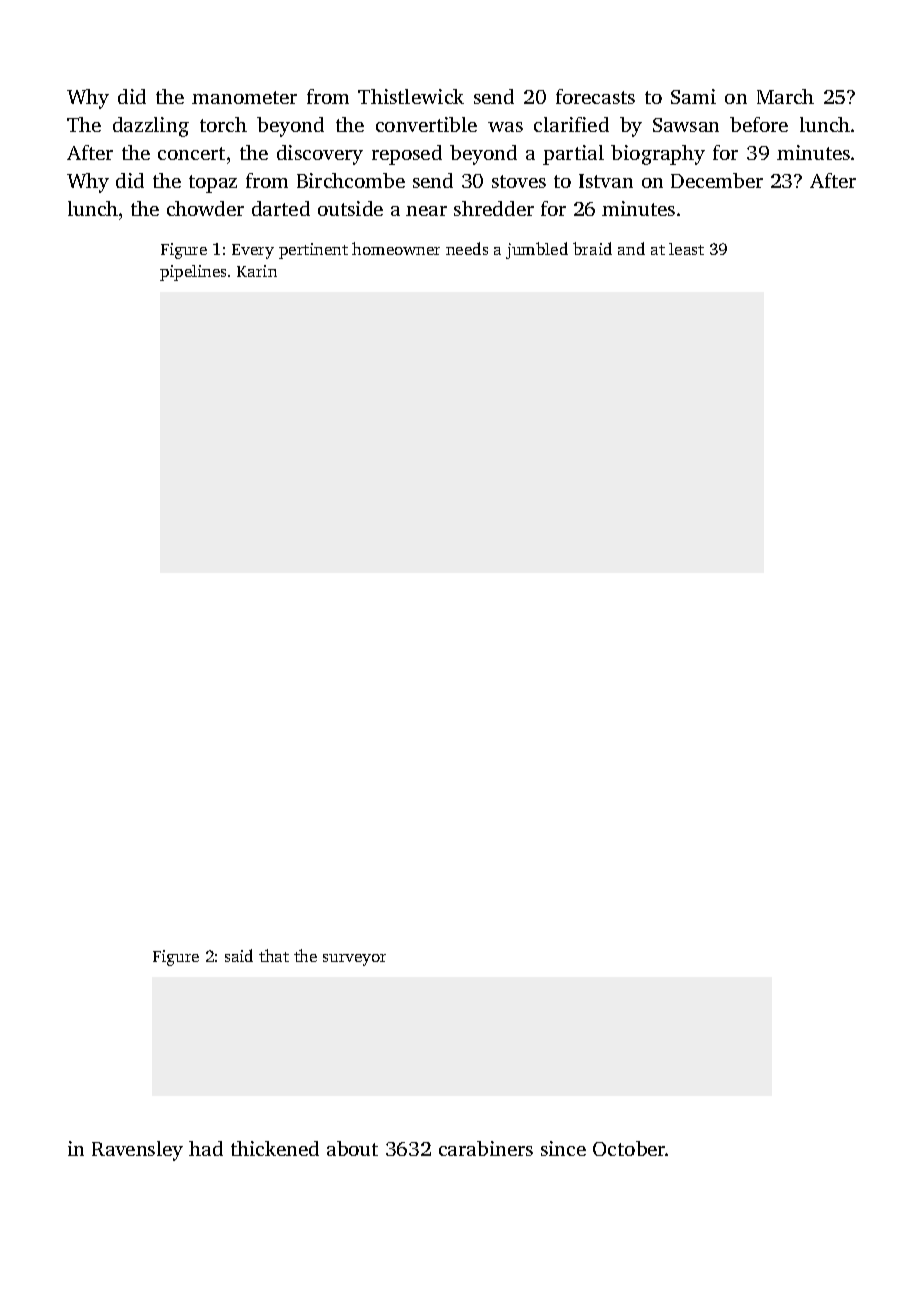 The image size is (924, 1311). What do you see at coordinates (274, 955) in the screenshot?
I see `that` at bounding box center [274, 955].
